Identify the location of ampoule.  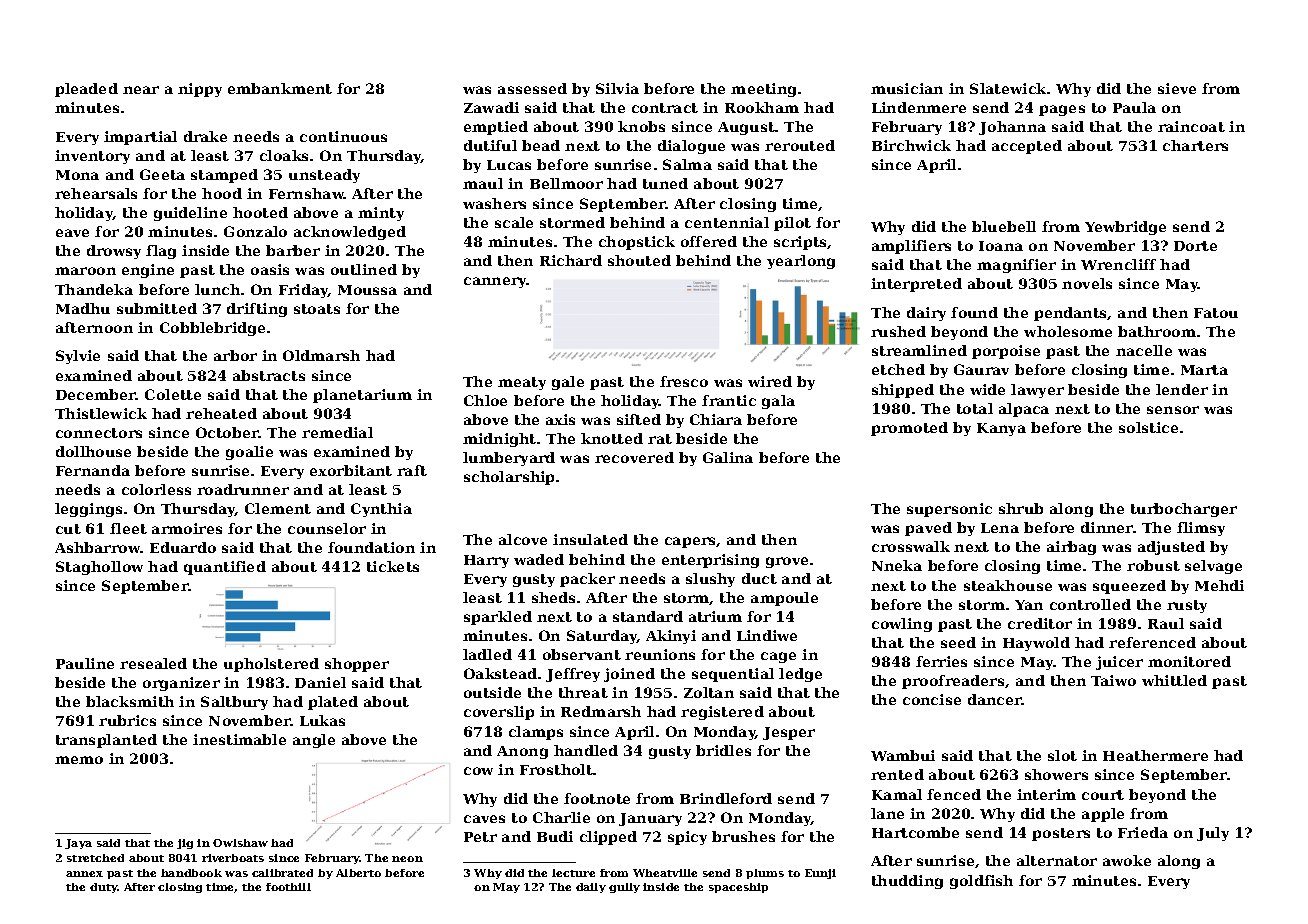
(784, 599).
